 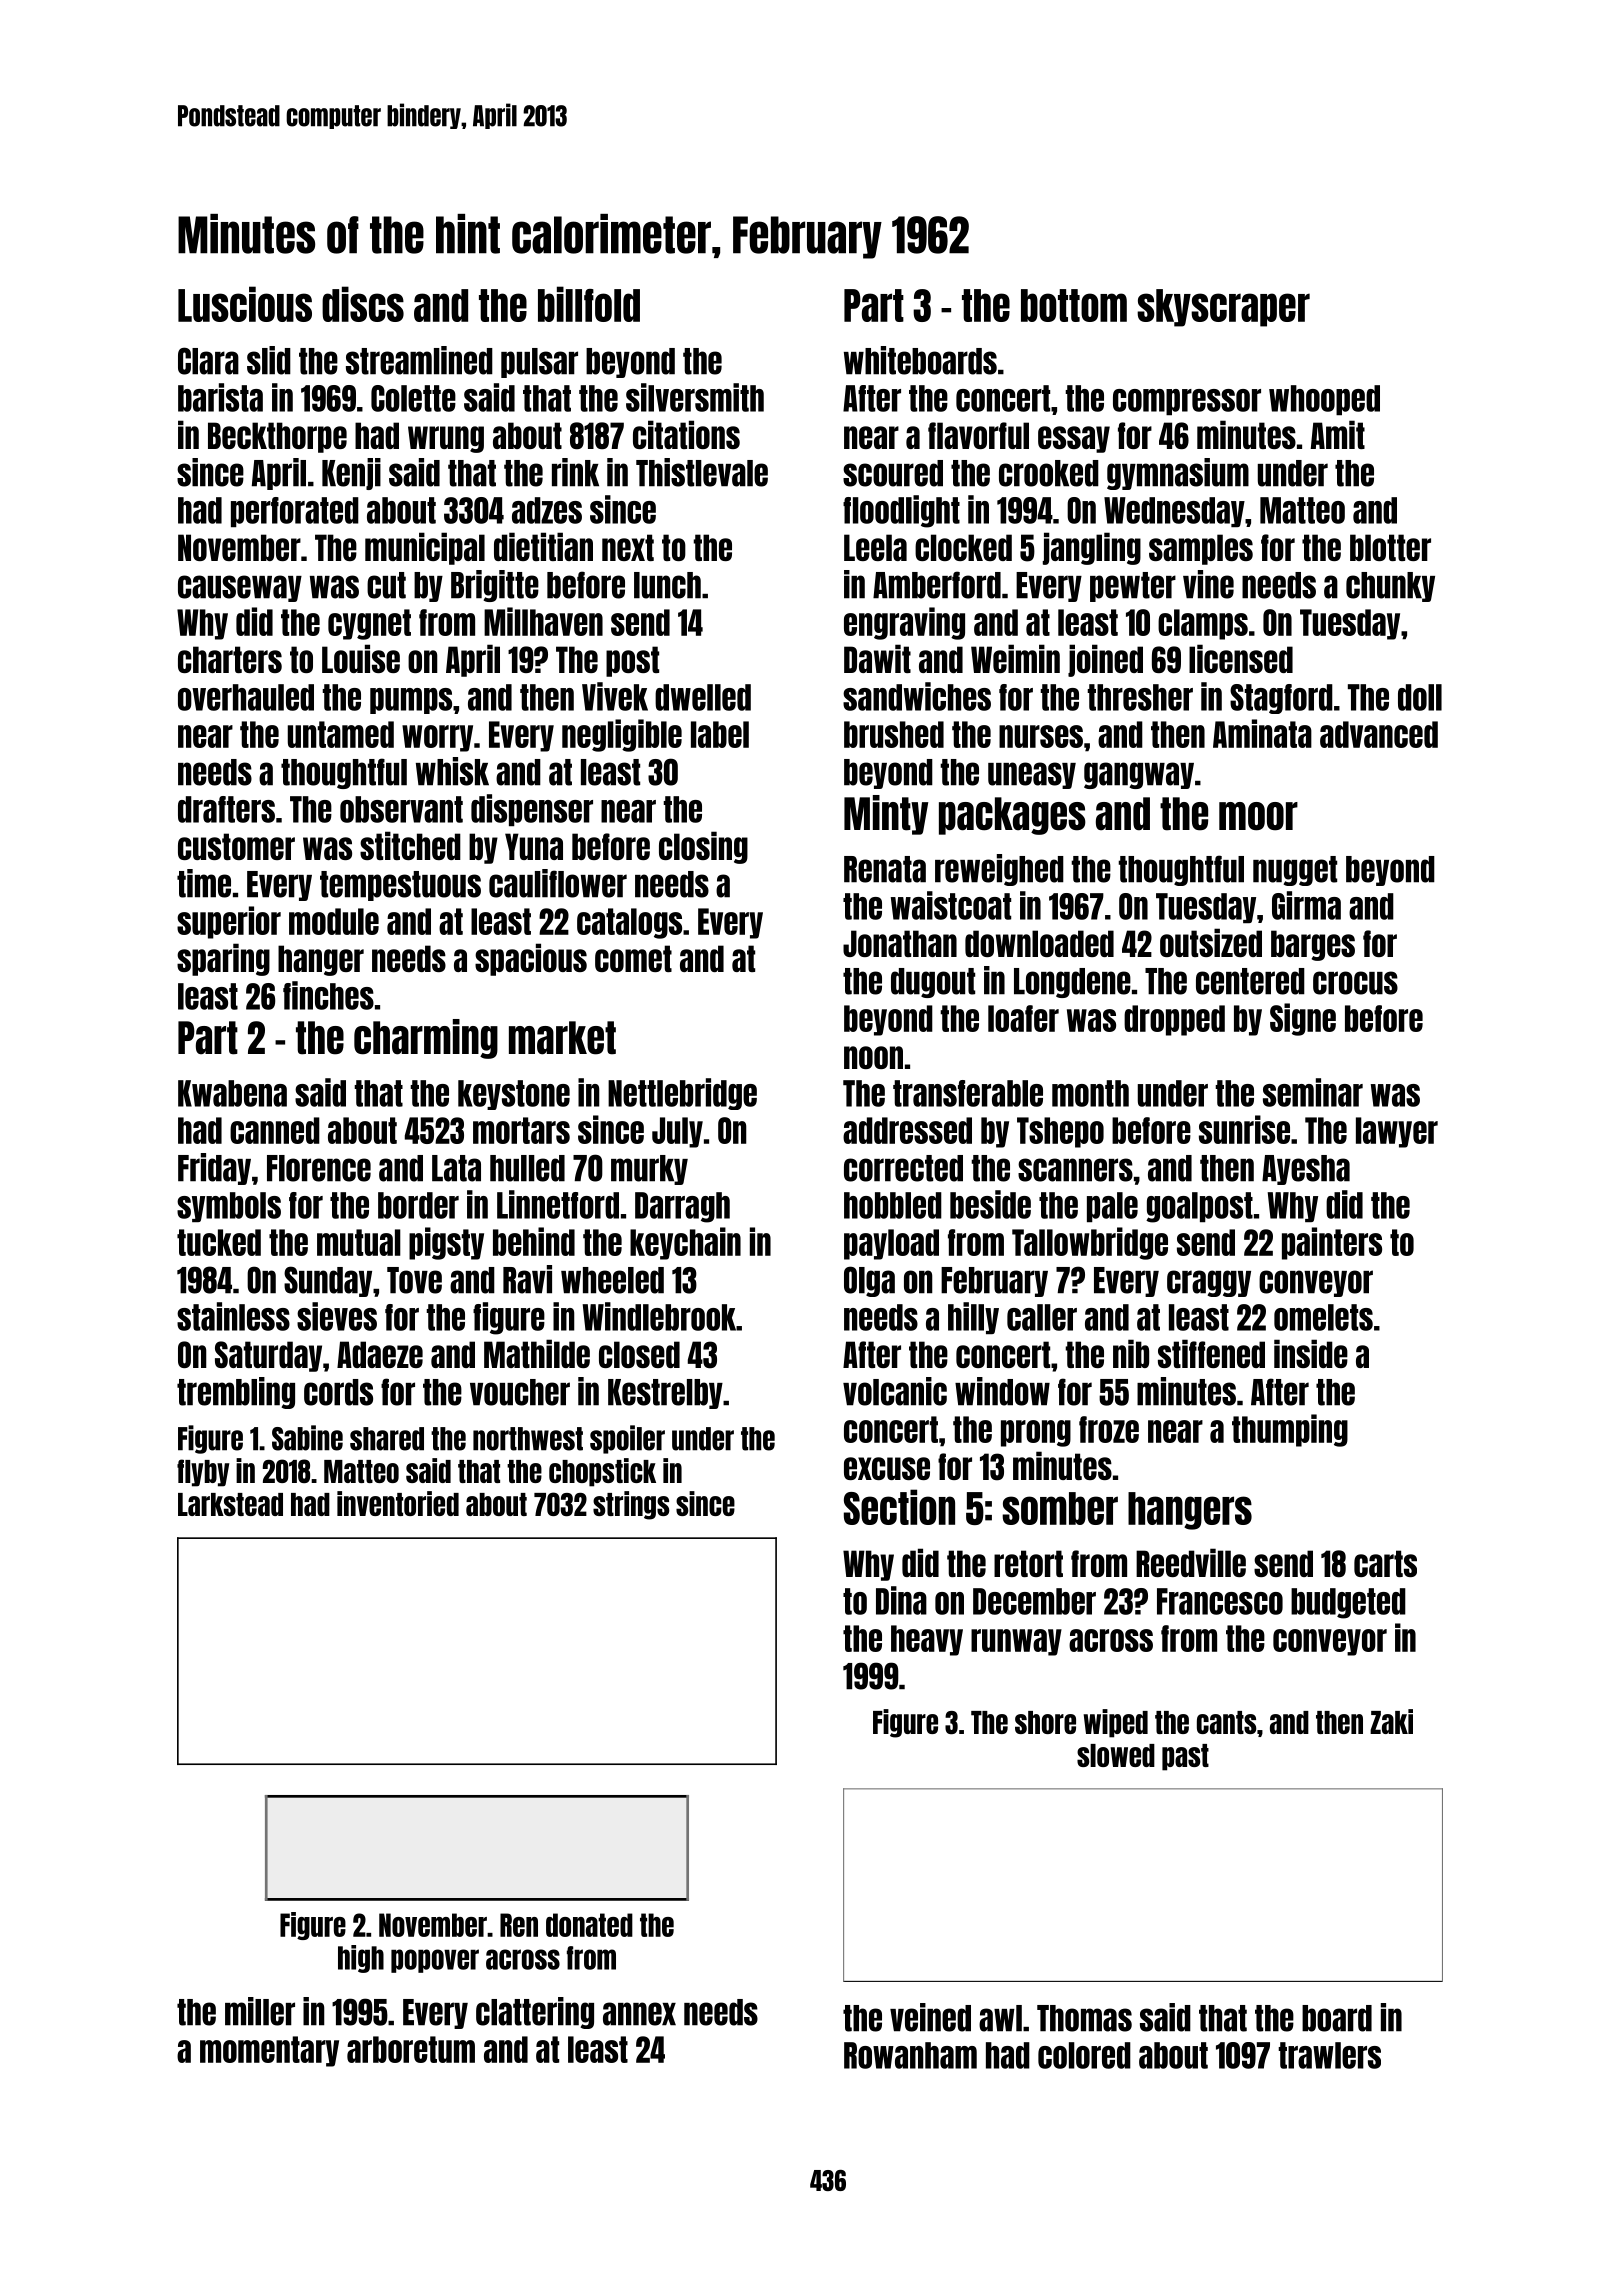 I want to click on chunky, so click(x=1390, y=587).
